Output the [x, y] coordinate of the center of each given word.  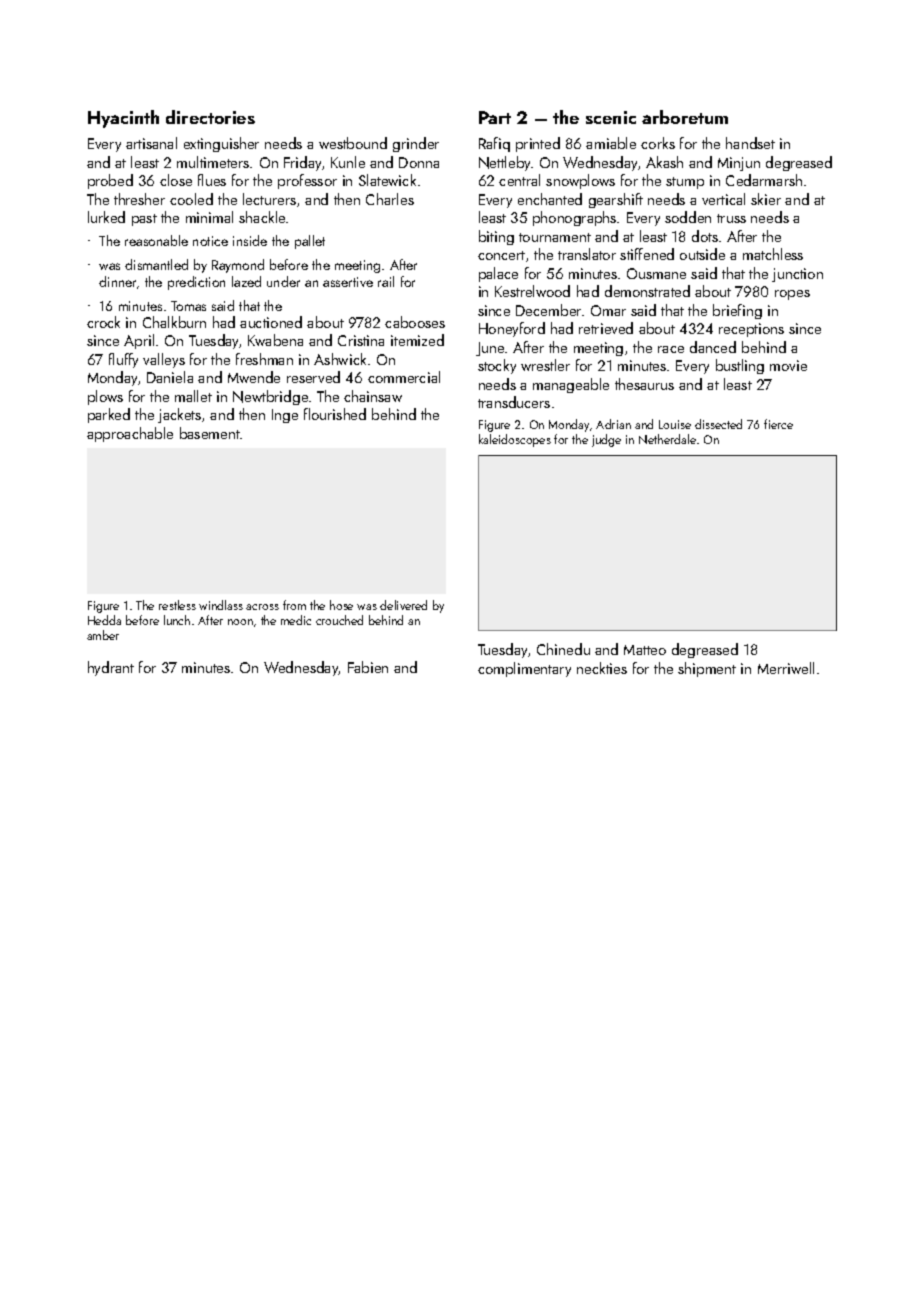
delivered [403, 605]
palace [498, 274]
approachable [130, 434]
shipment [707, 669]
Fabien [368, 667]
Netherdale [667, 439]
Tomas [188, 306]
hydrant [111, 668]
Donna [419, 162]
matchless [773, 254]
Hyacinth [123, 119]
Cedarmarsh [764, 180]
